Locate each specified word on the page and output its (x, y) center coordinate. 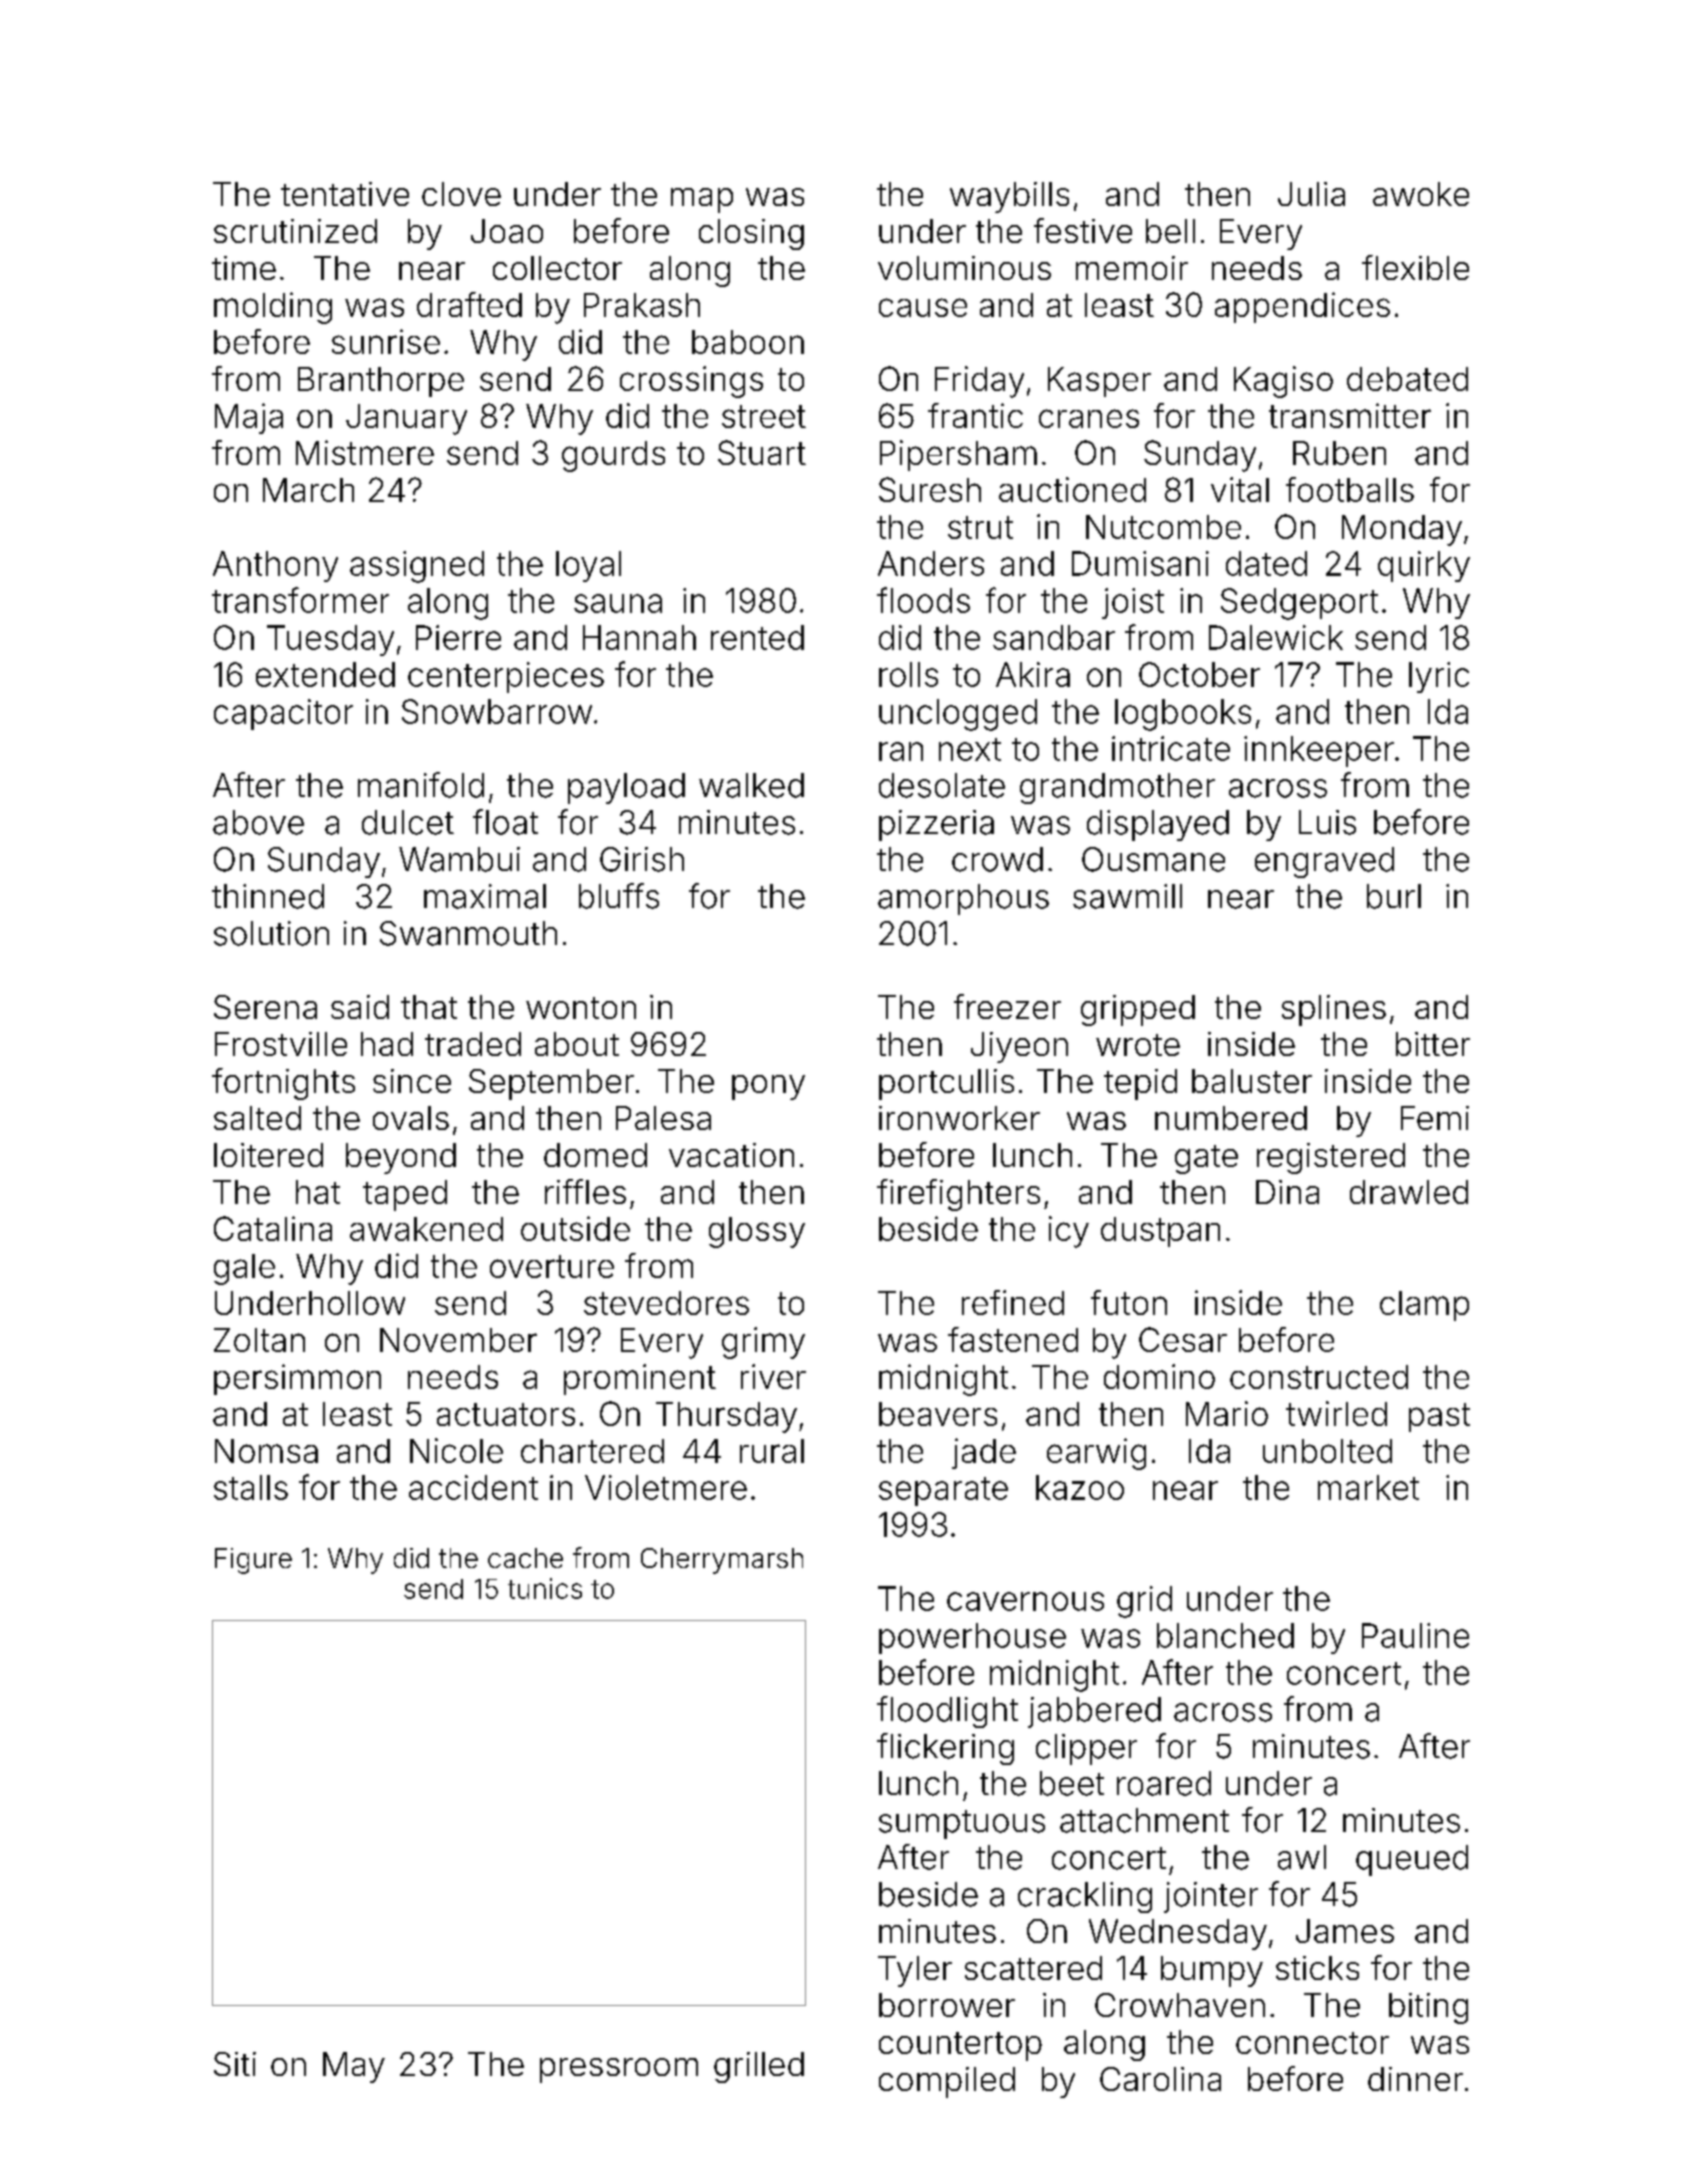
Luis (1327, 822)
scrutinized (295, 231)
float (505, 822)
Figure (253, 1561)
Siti (235, 2064)
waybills (1009, 197)
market (1368, 1487)
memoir (1132, 268)
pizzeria (936, 825)
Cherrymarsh (722, 1561)
